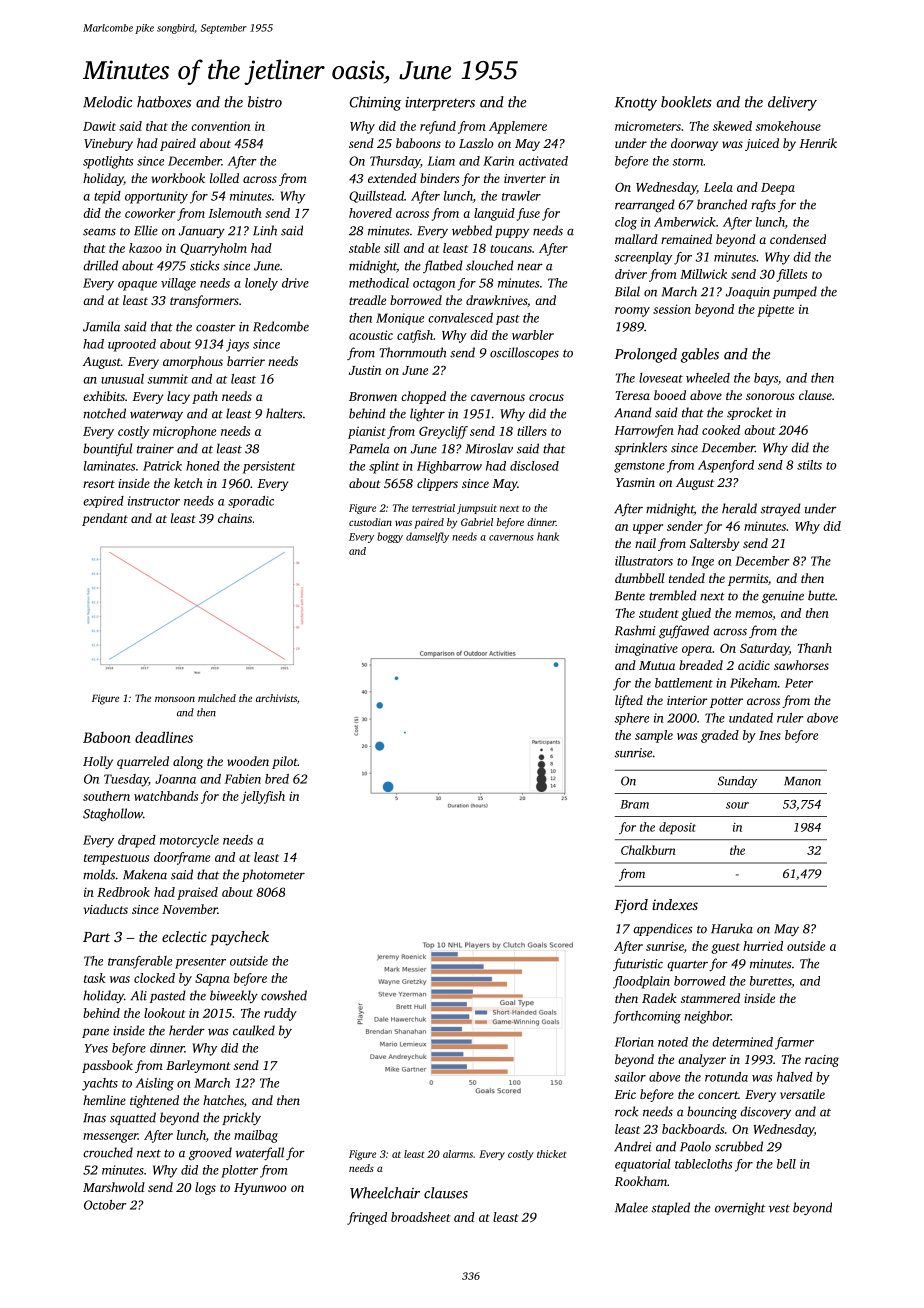 This page has height=1308, width=924. I want to click on Peter, so click(799, 683).
